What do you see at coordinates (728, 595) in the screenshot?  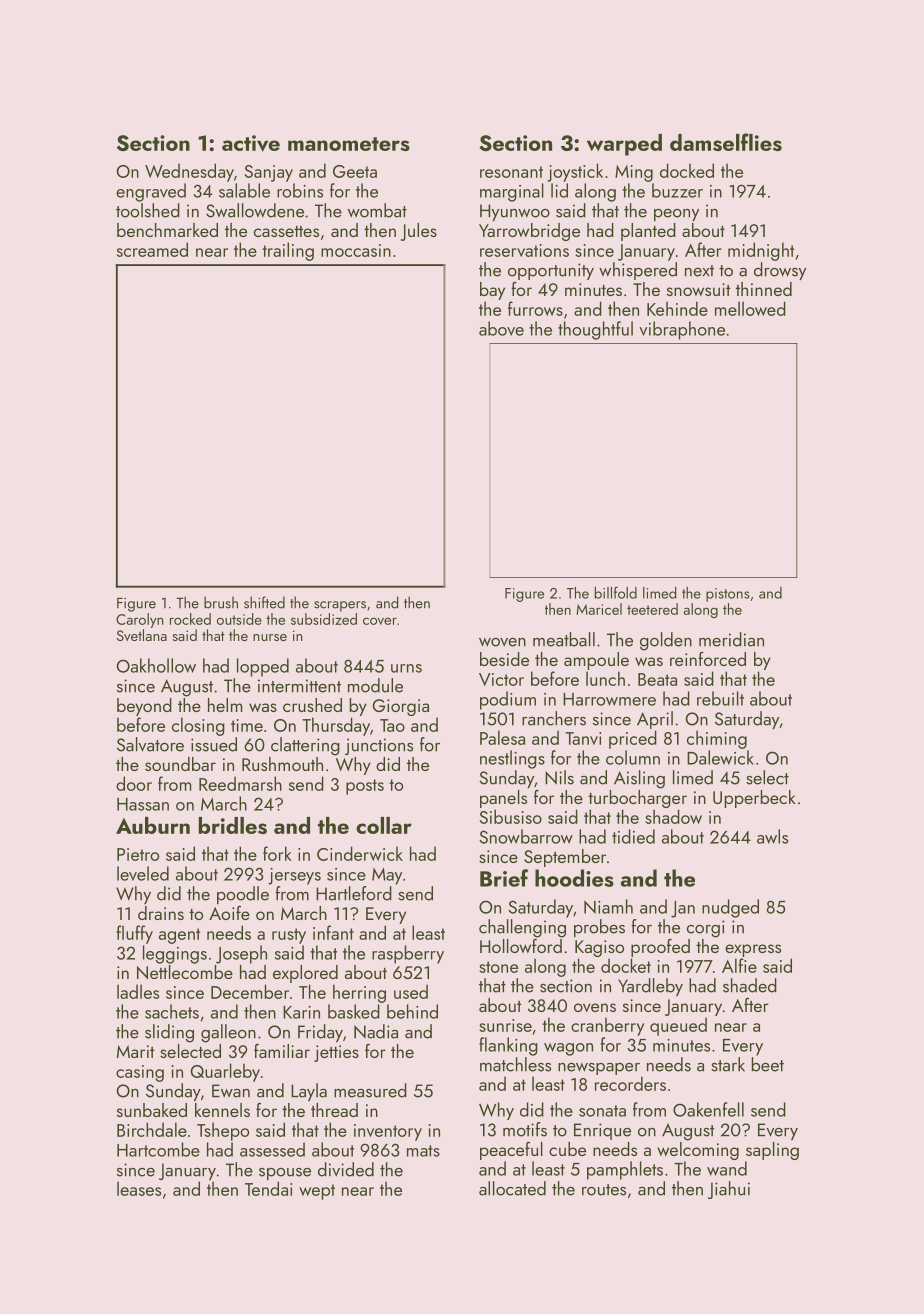 I see `pistons` at bounding box center [728, 595].
